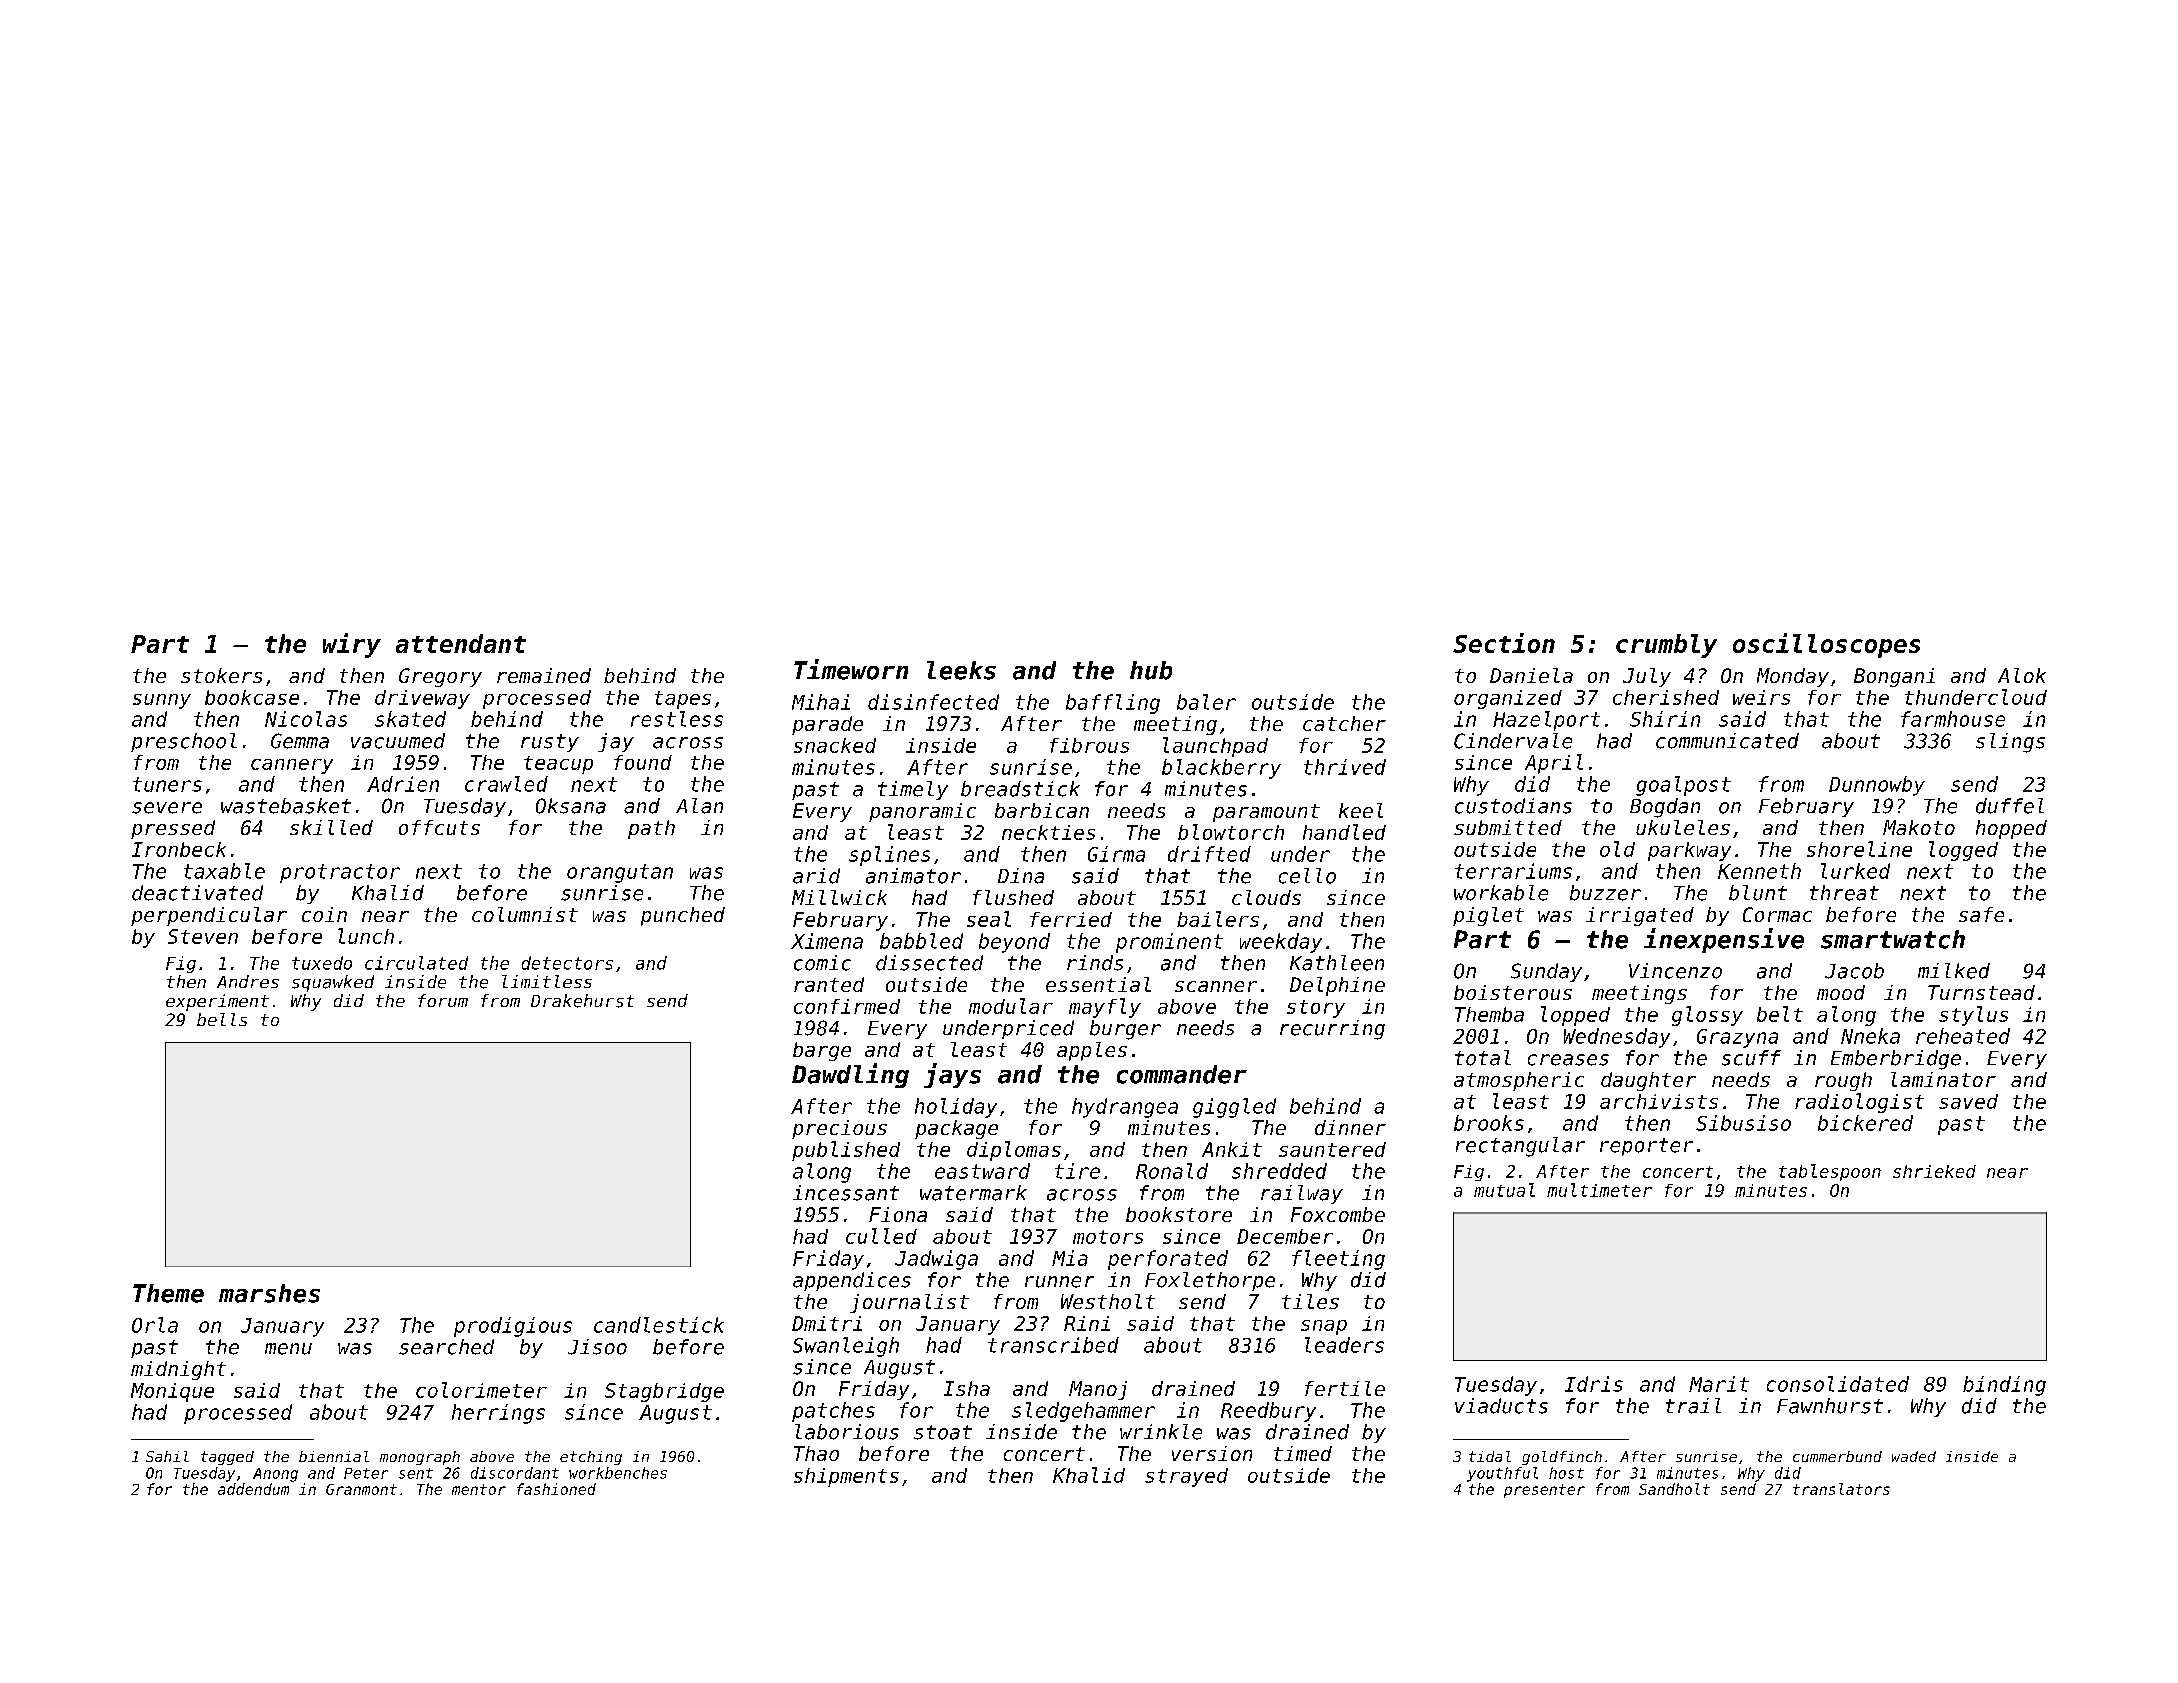  What do you see at coordinates (1841, 1489) in the screenshot?
I see `translators` at bounding box center [1841, 1489].
